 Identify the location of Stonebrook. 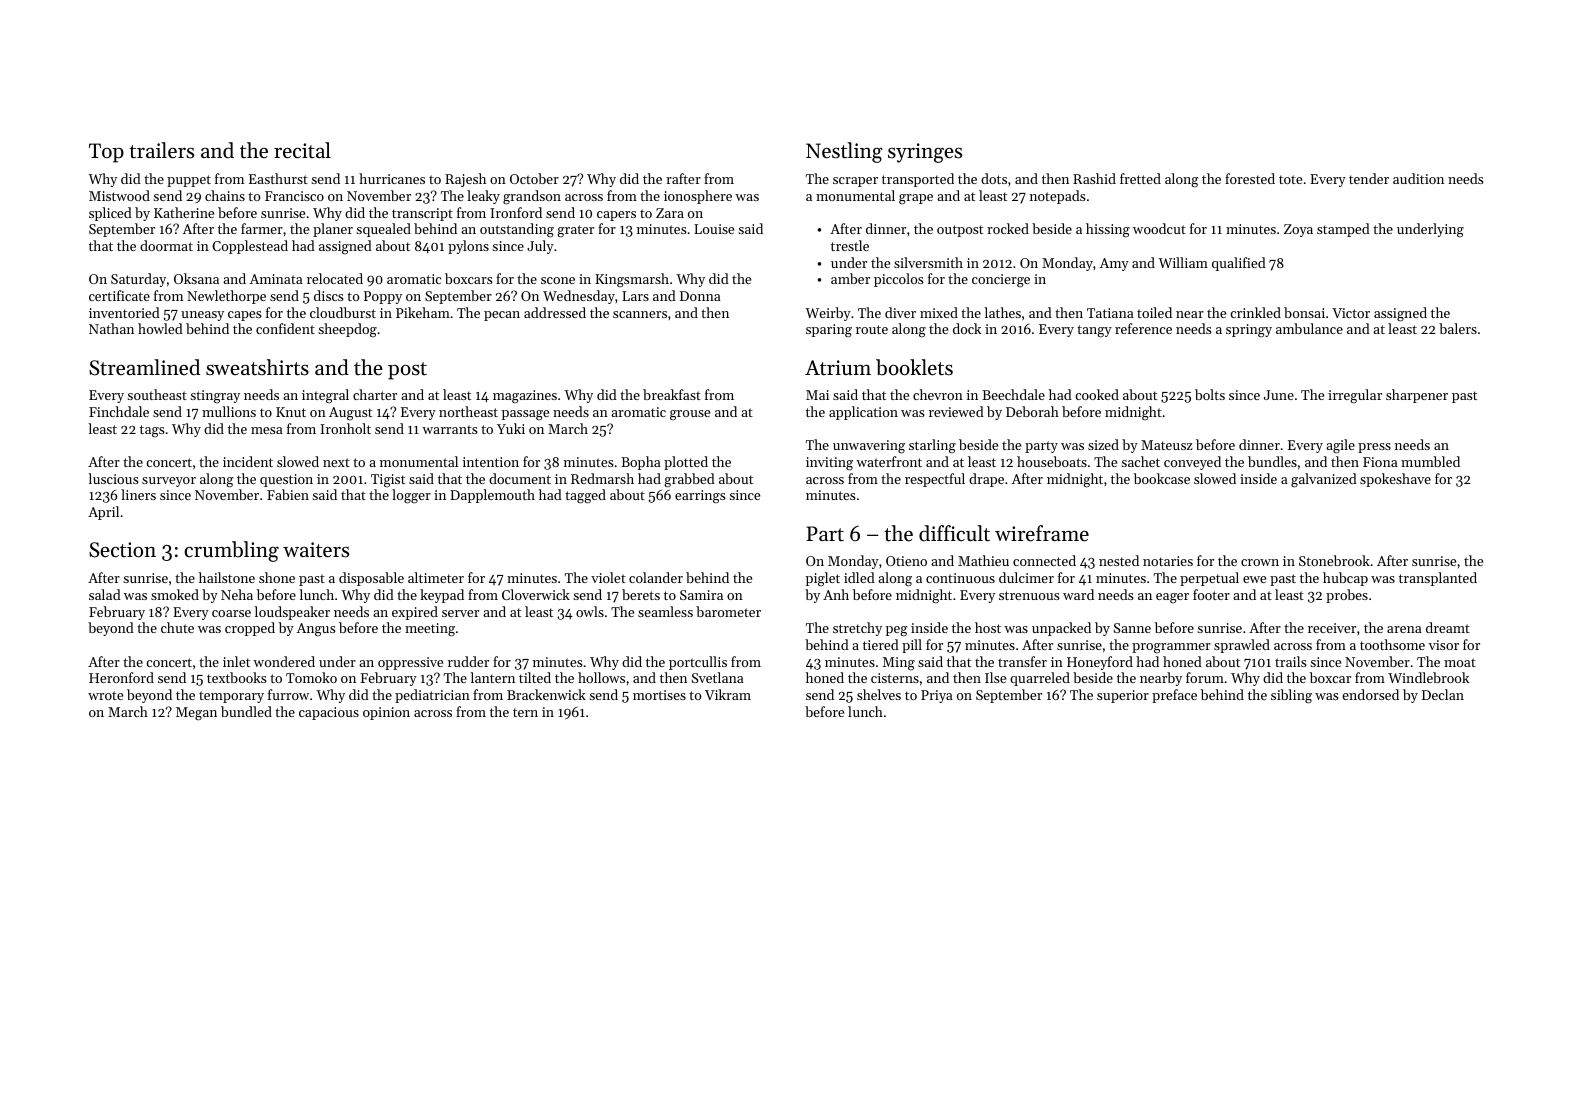
(1334, 560).
